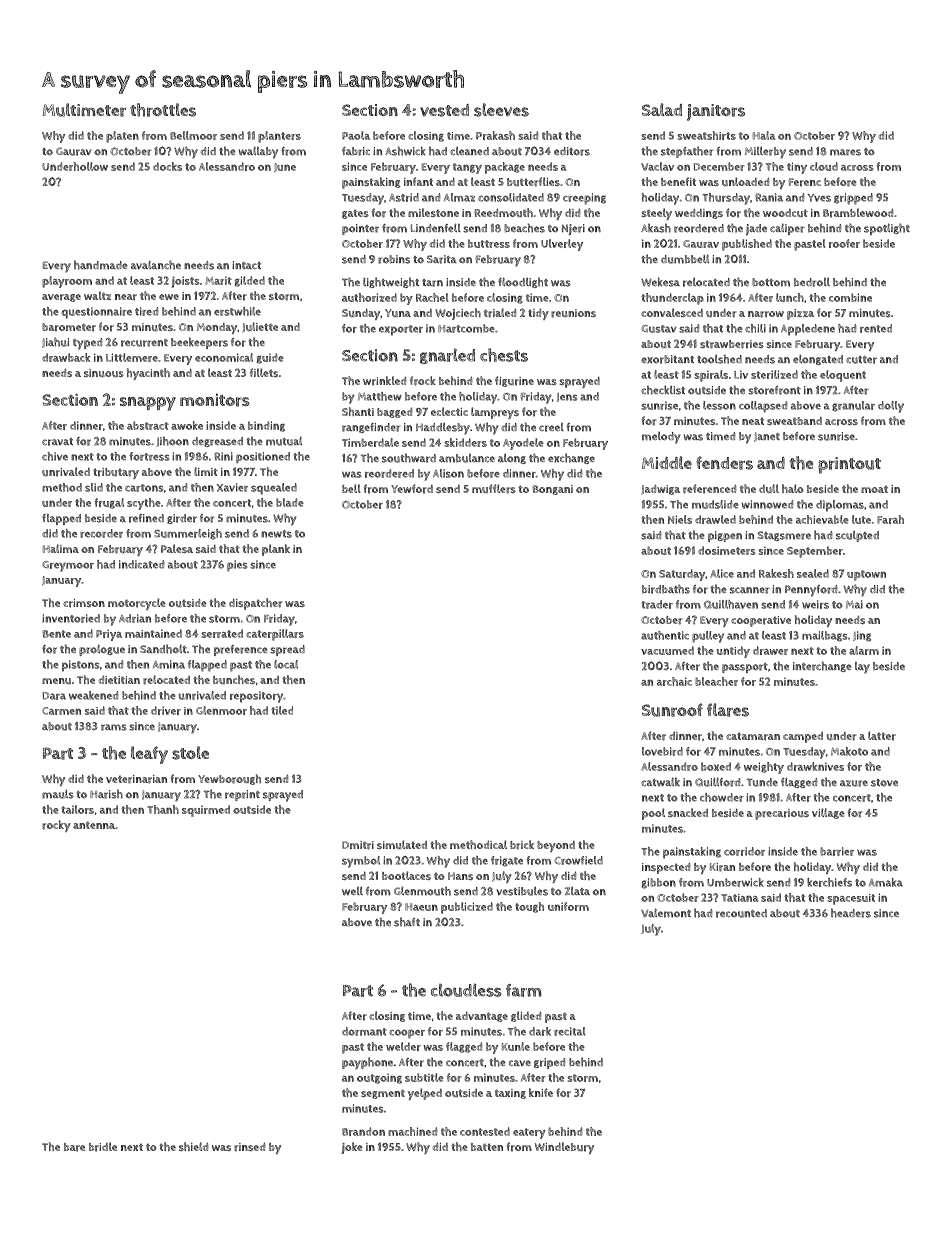 Image resolution: width=952 pixels, height=1233 pixels. Describe the element at coordinates (444, 110) in the screenshot. I see `vested` at that location.
